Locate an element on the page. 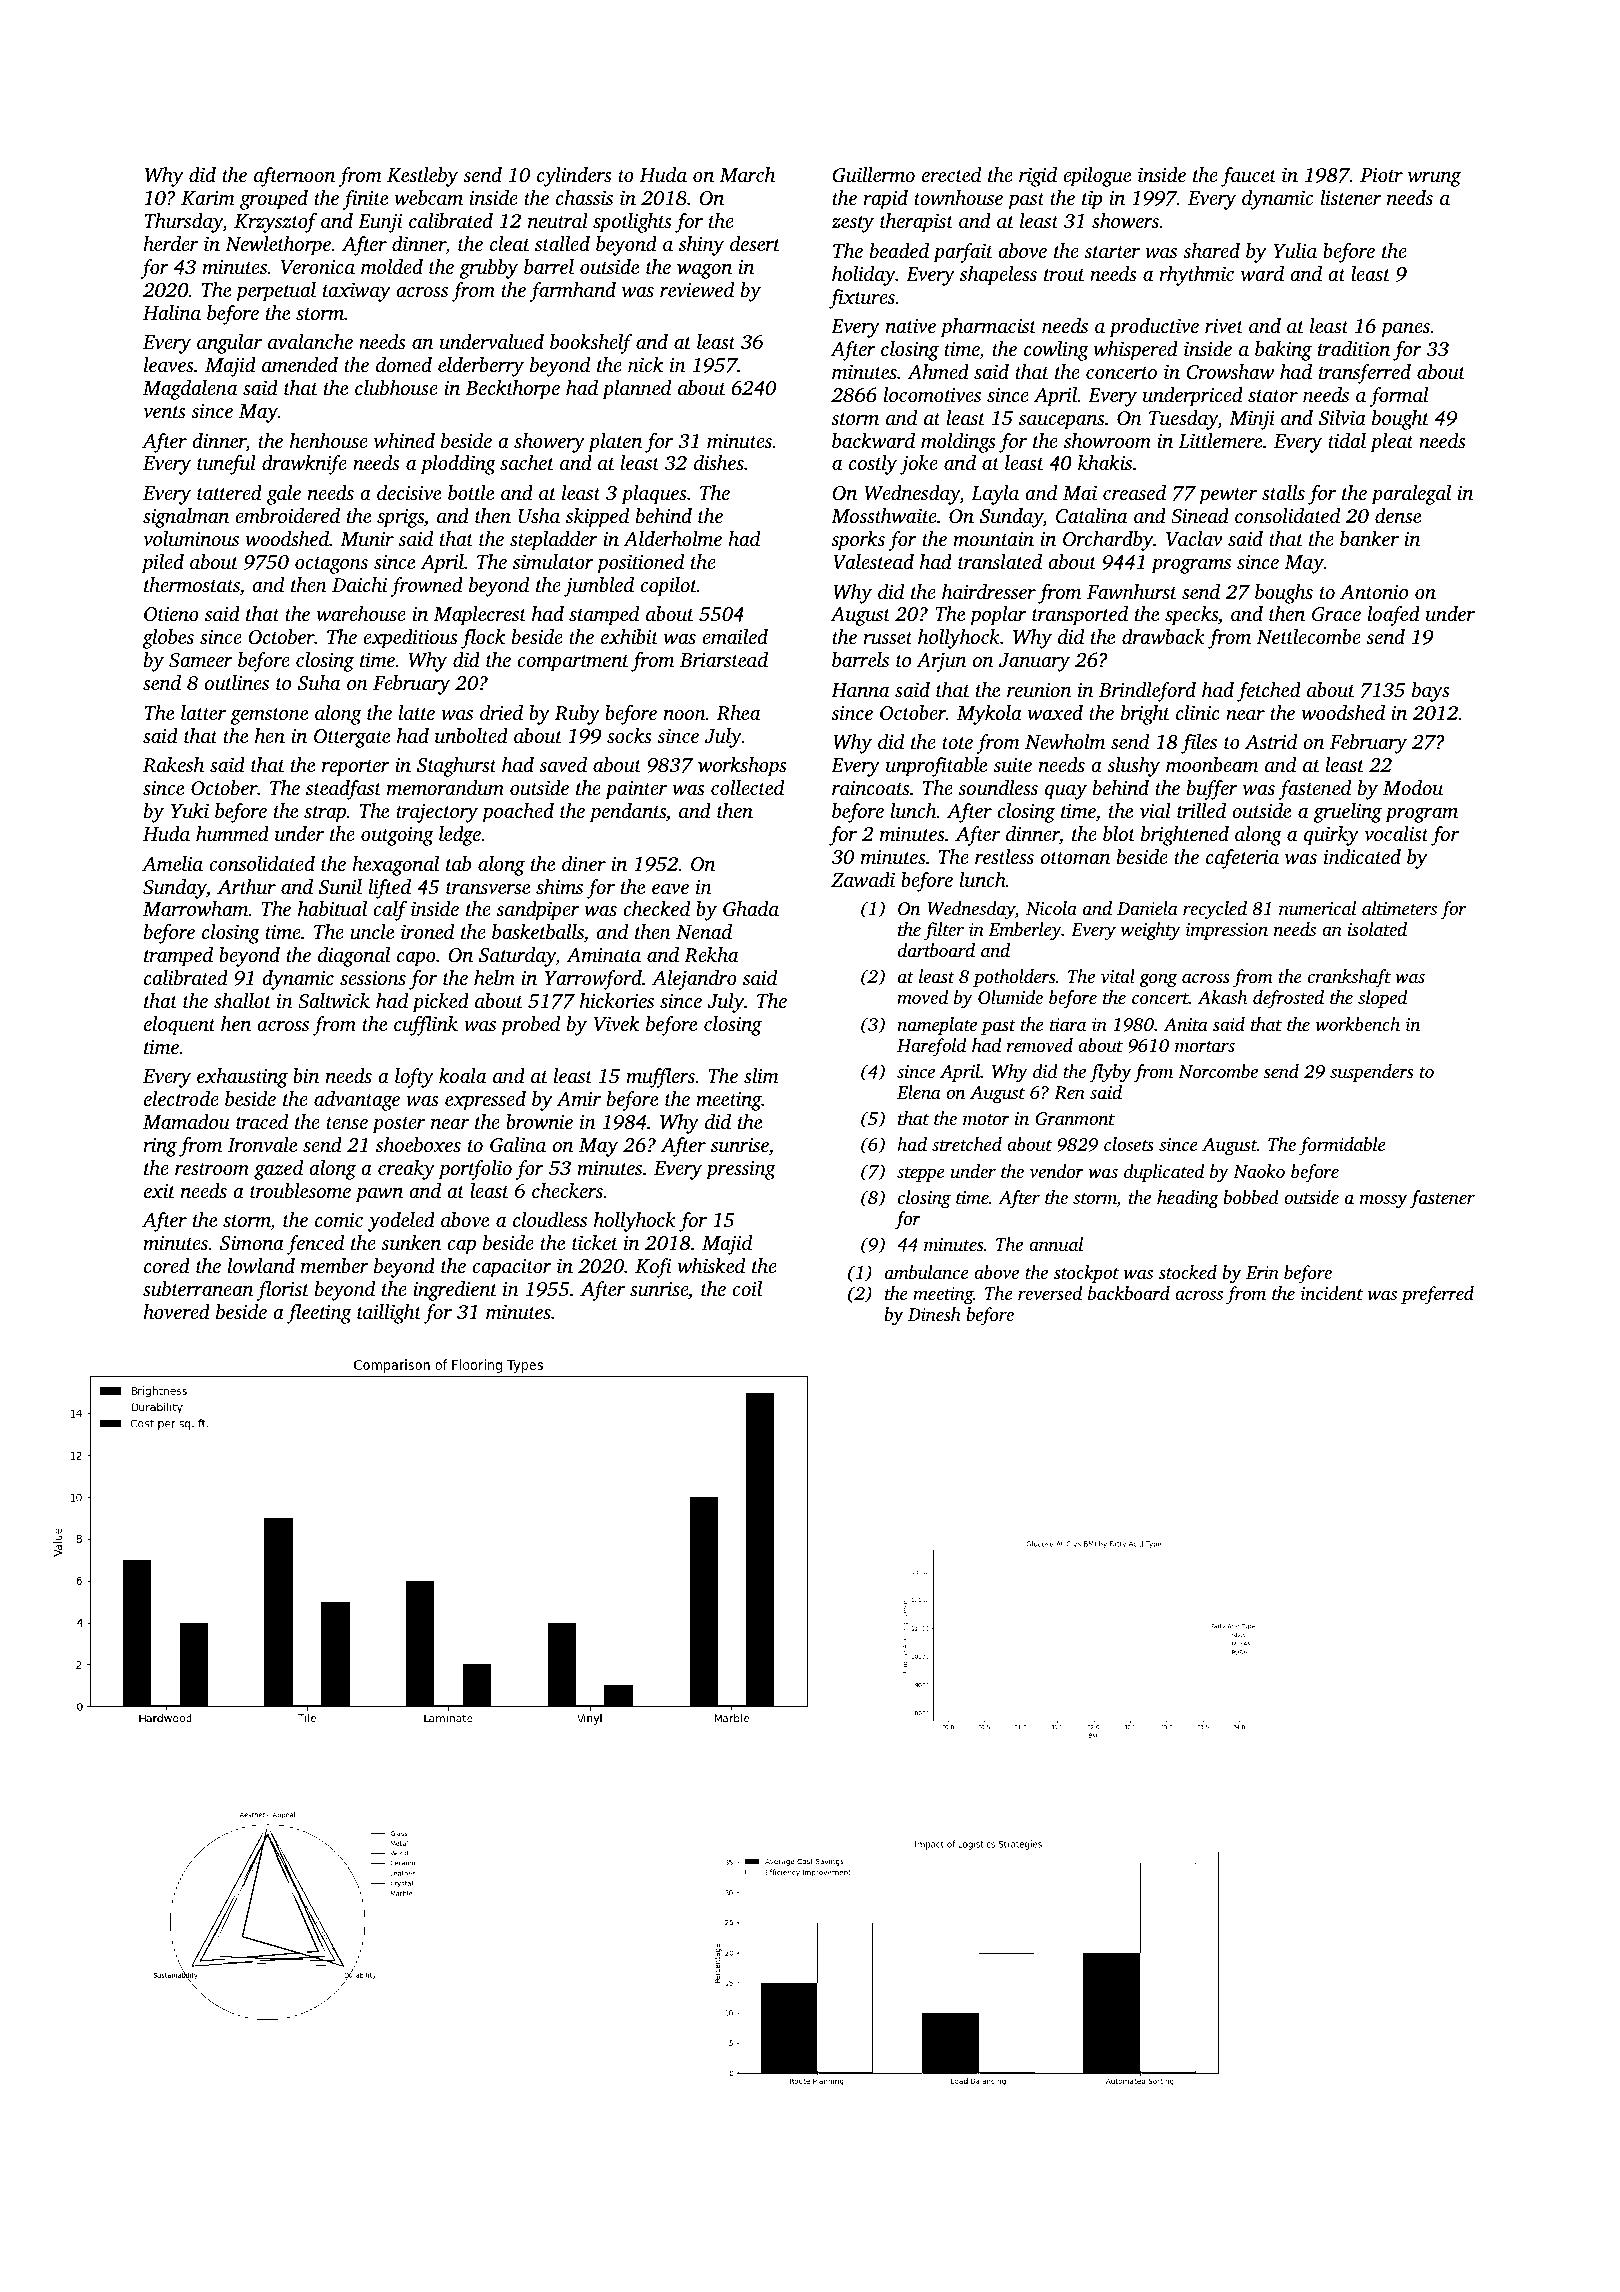 This page has width=1620, height=2292. transported is located at coordinates (1080, 616).
